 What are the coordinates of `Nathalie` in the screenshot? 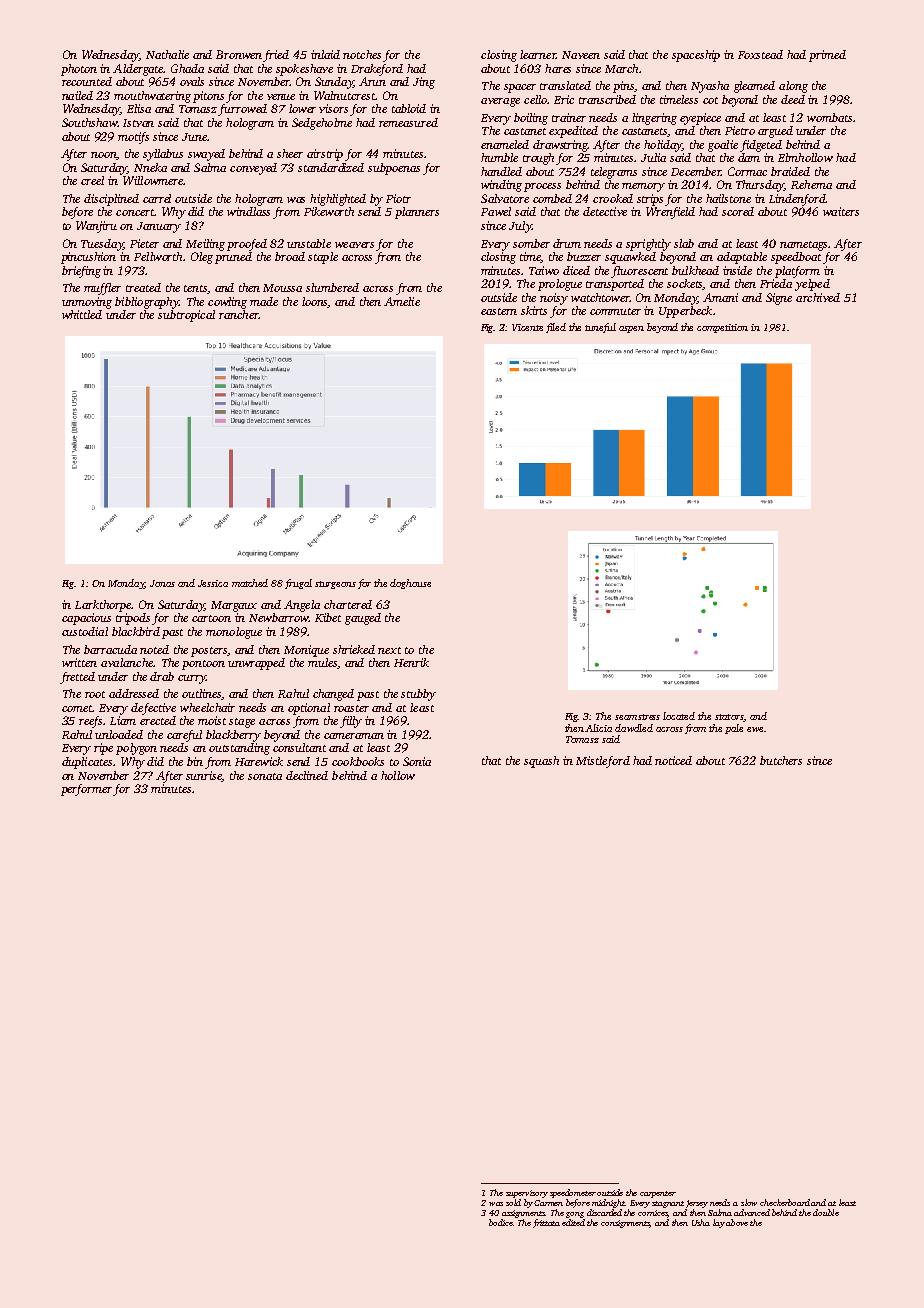 It's located at (167, 54).
